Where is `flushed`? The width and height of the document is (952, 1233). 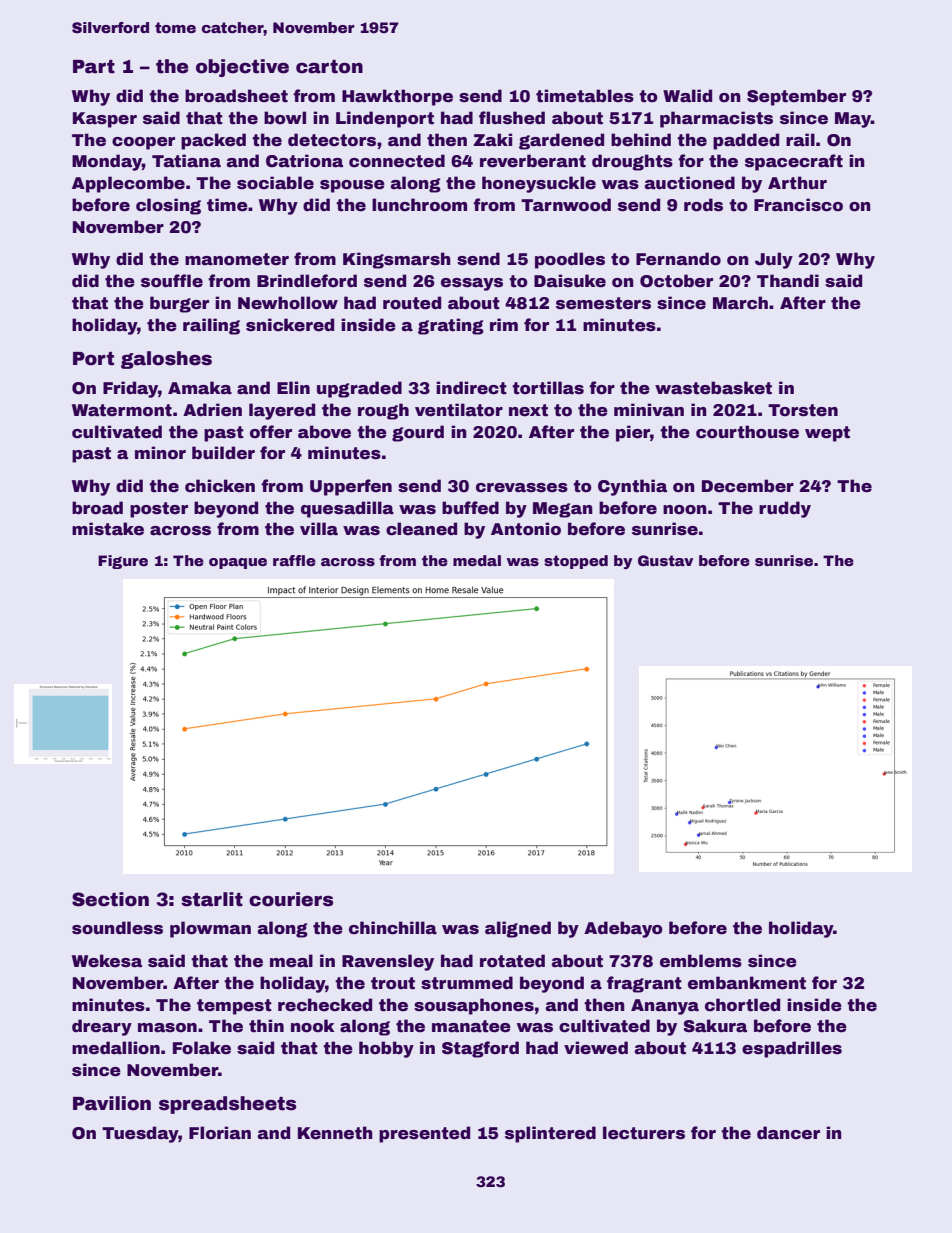
flushed is located at coordinates (512, 118).
